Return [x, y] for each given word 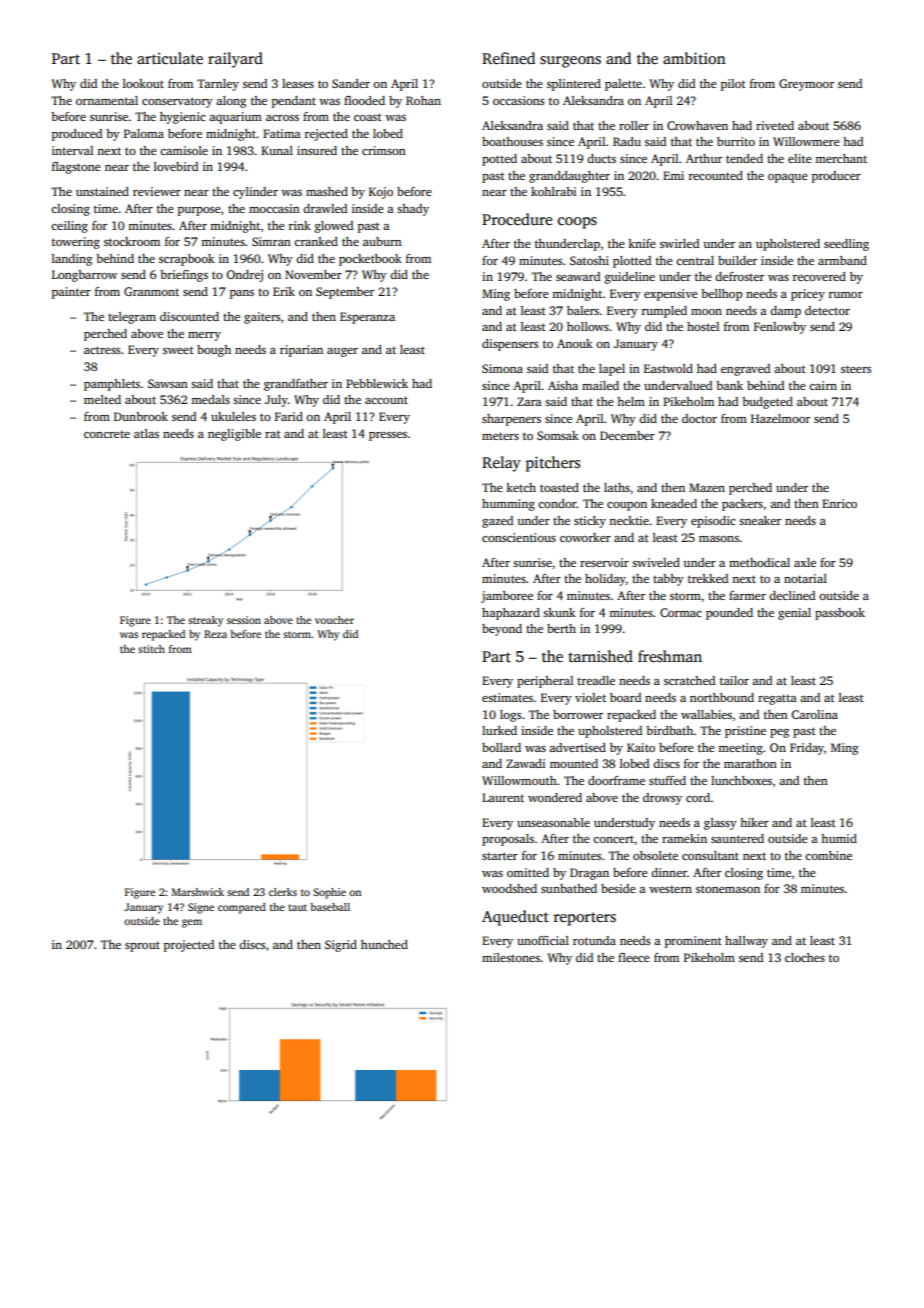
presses [388, 436]
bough [214, 351]
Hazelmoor [780, 418]
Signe [201, 908]
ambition [694, 58]
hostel [703, 326]
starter [500, 856]
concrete [107, 434]
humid [839, 838]
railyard [235, 60]
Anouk [575, 343]
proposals [508, 840]
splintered [574, 85]
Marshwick [198, 892]
